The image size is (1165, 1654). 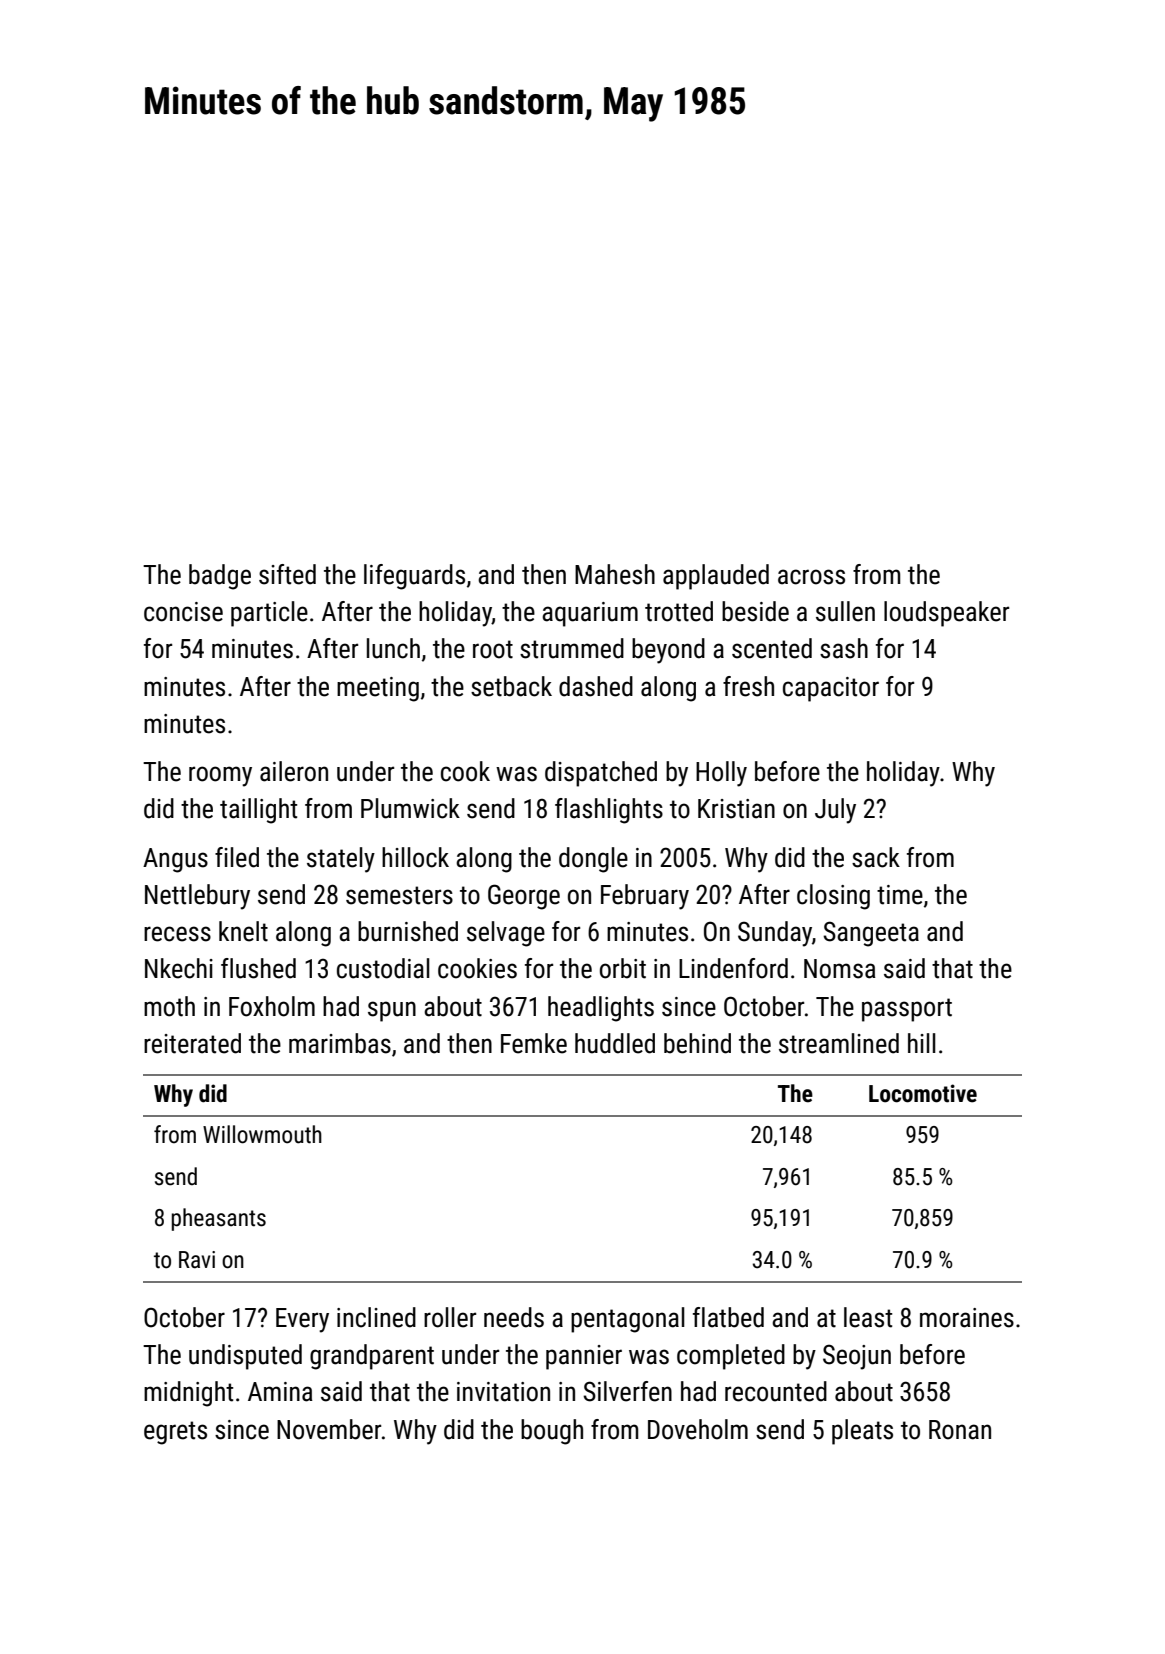 I want to click on Mahesh, so click(x=615, y=574).
